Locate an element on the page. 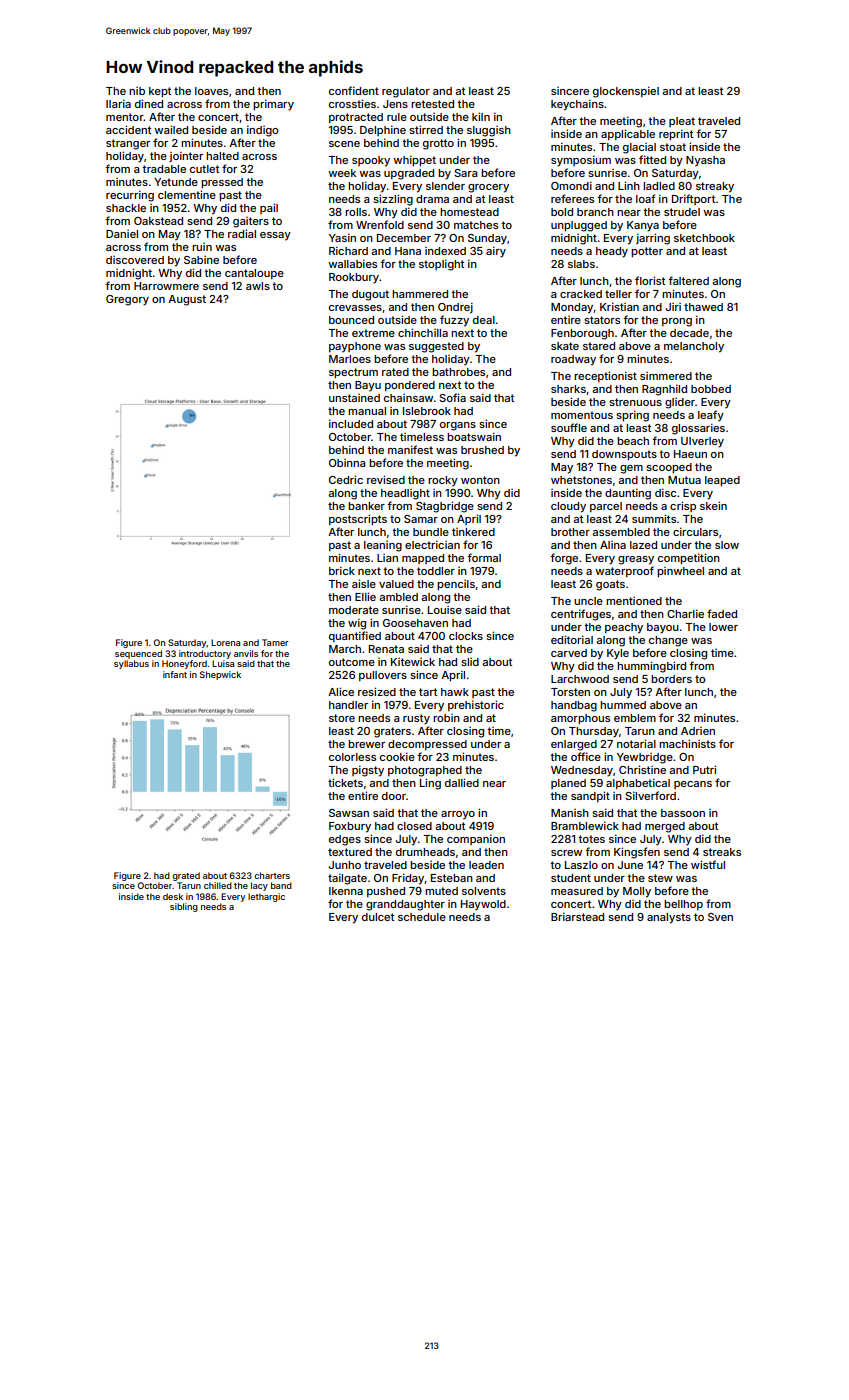 The image size is (849, 1400). upgraded is located at coordinates (409, 174).
